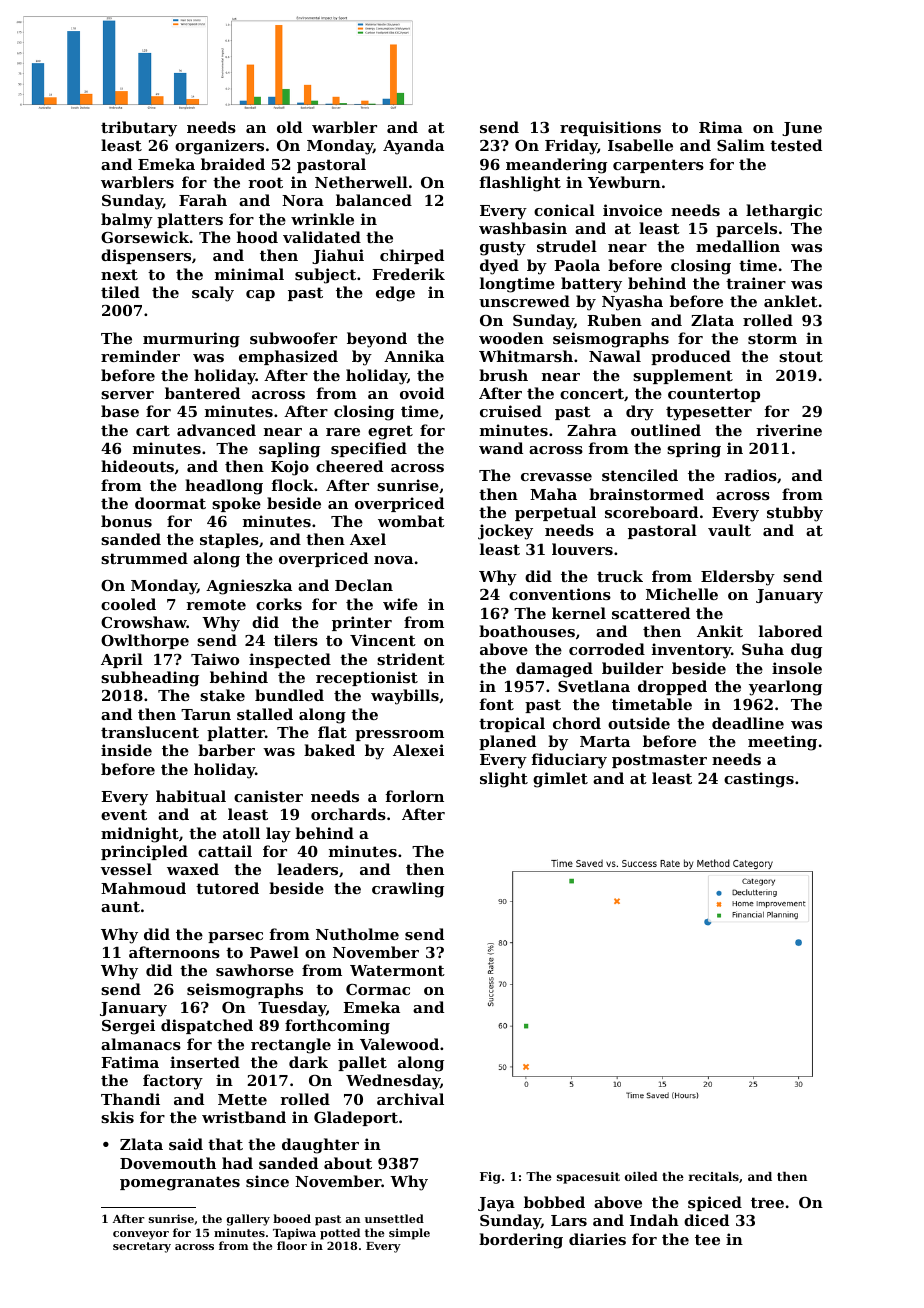  Describe the element at coordinates (127, 221) in the screenshot. I see `balmy` at that location.
